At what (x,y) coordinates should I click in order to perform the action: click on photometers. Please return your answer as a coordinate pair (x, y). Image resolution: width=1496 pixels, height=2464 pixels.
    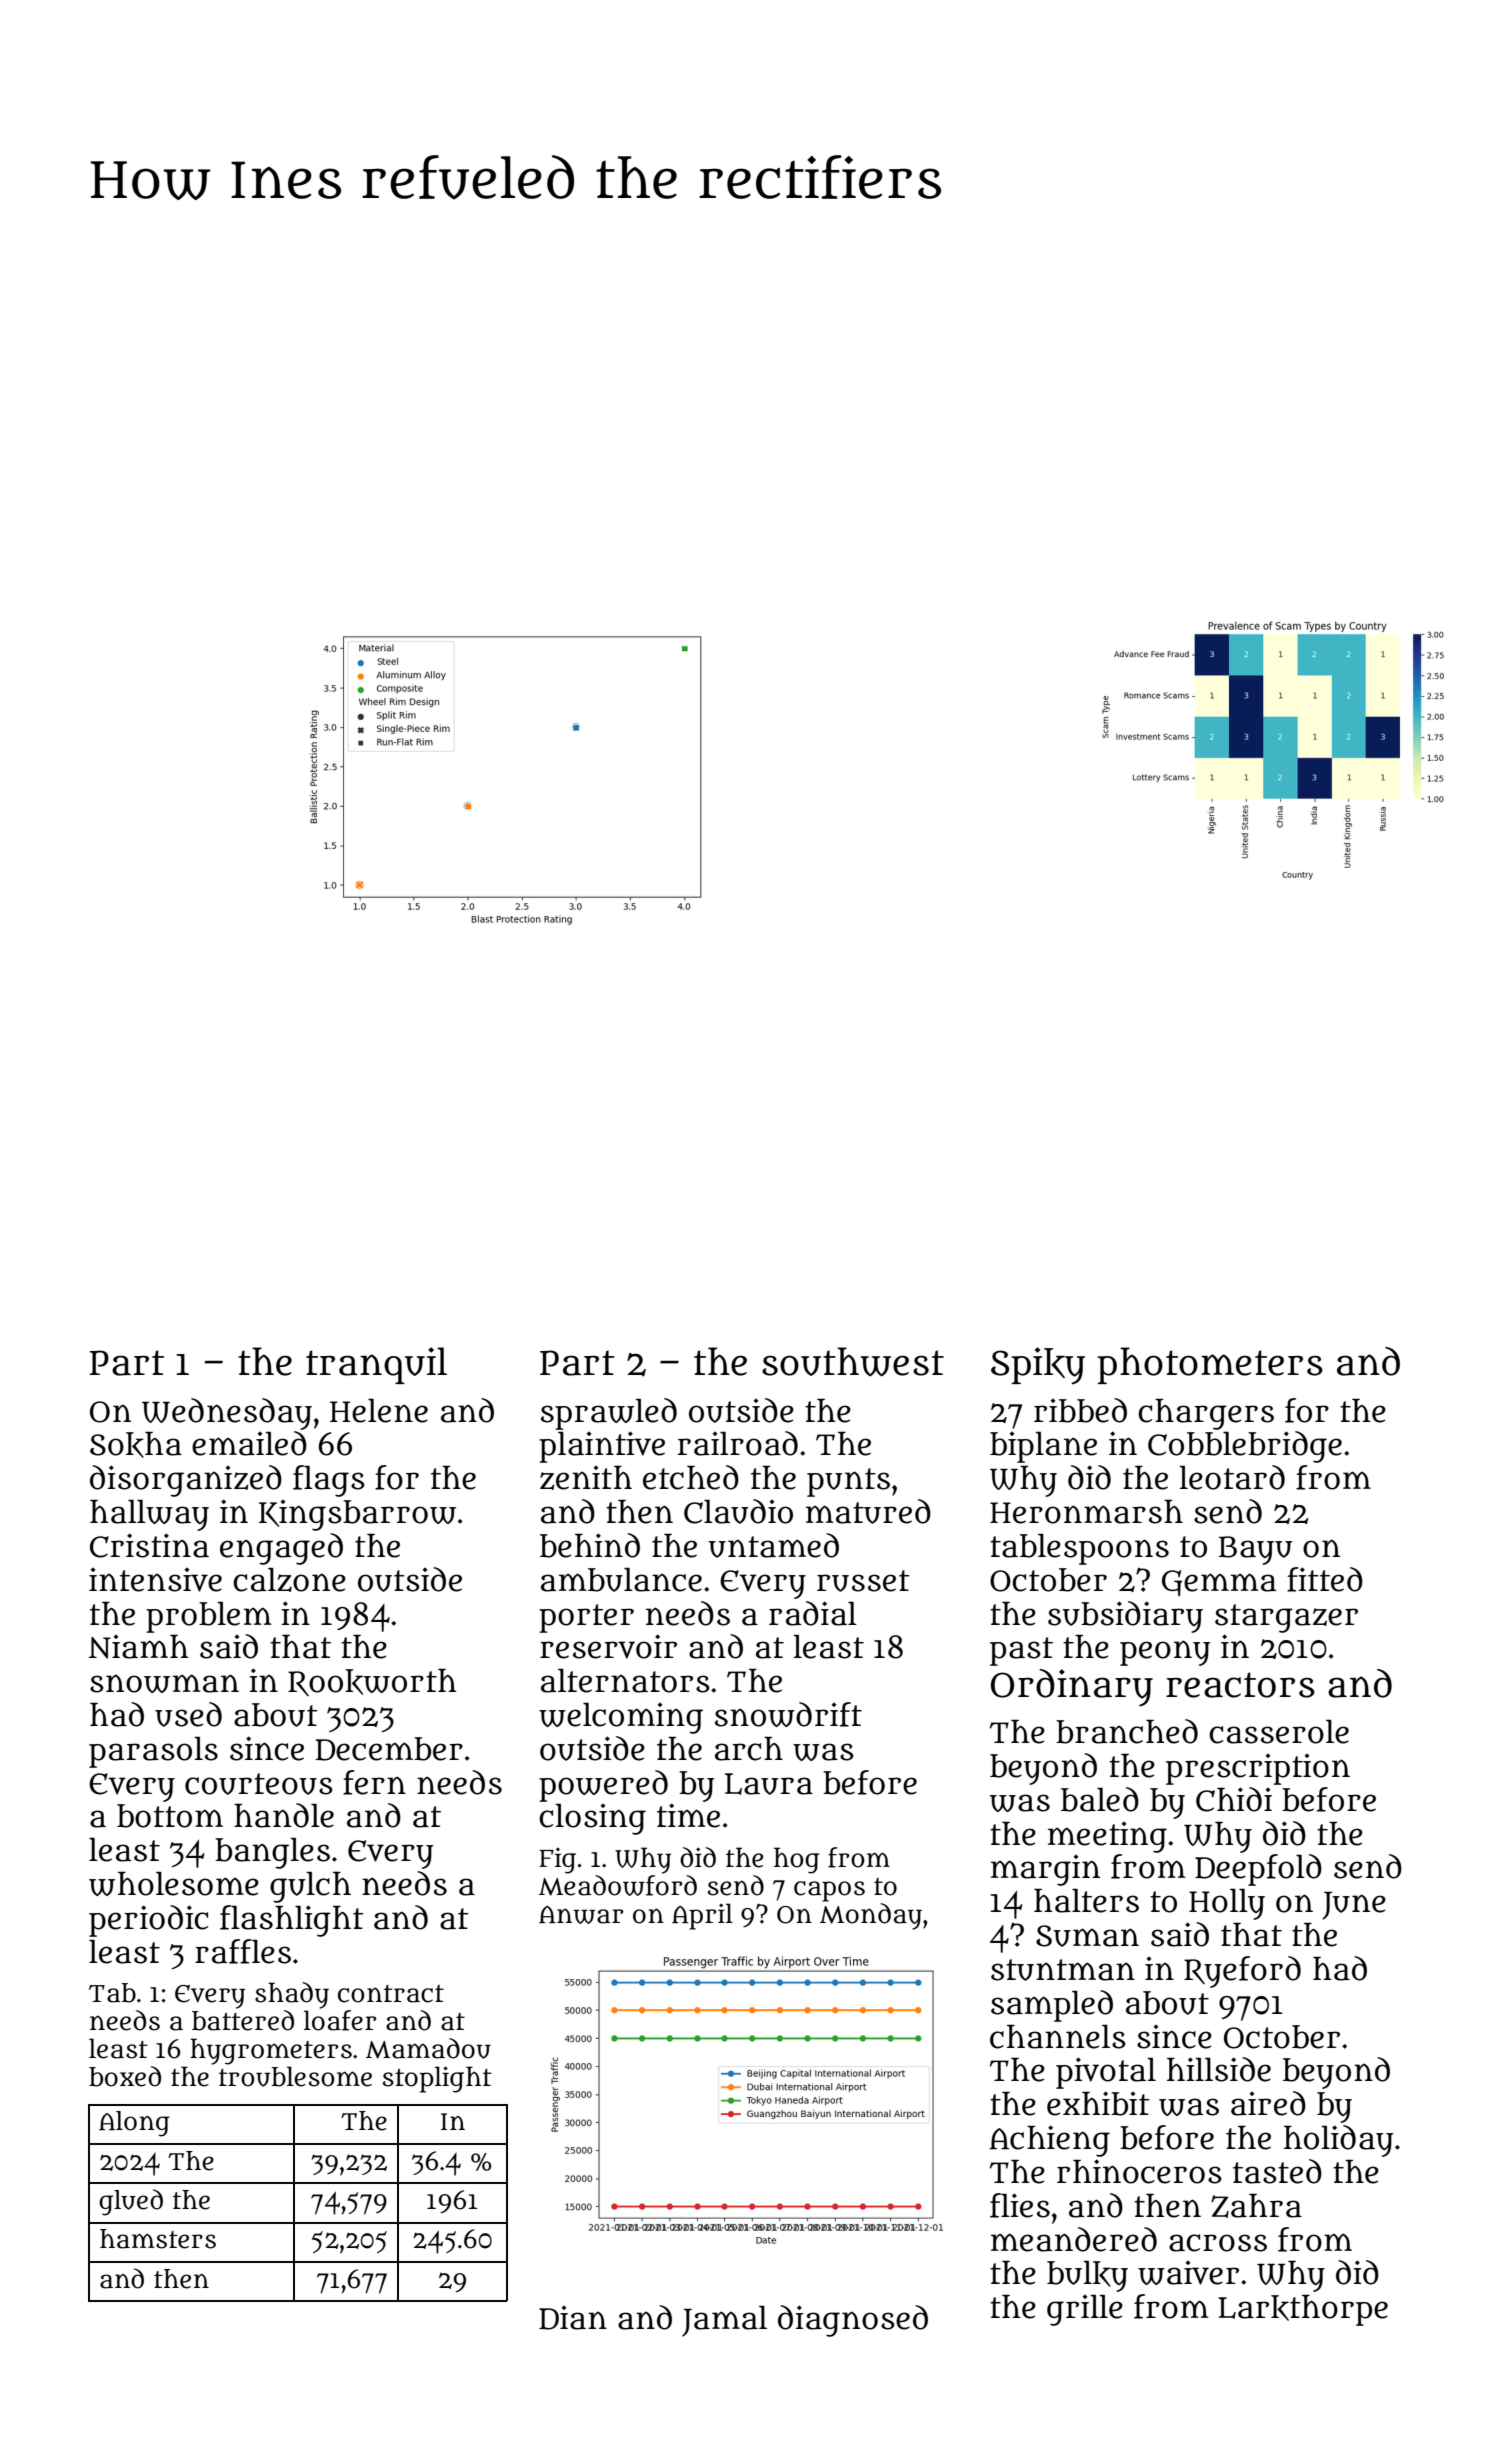
    Looking at the image, I should click on (1210, 1365).
